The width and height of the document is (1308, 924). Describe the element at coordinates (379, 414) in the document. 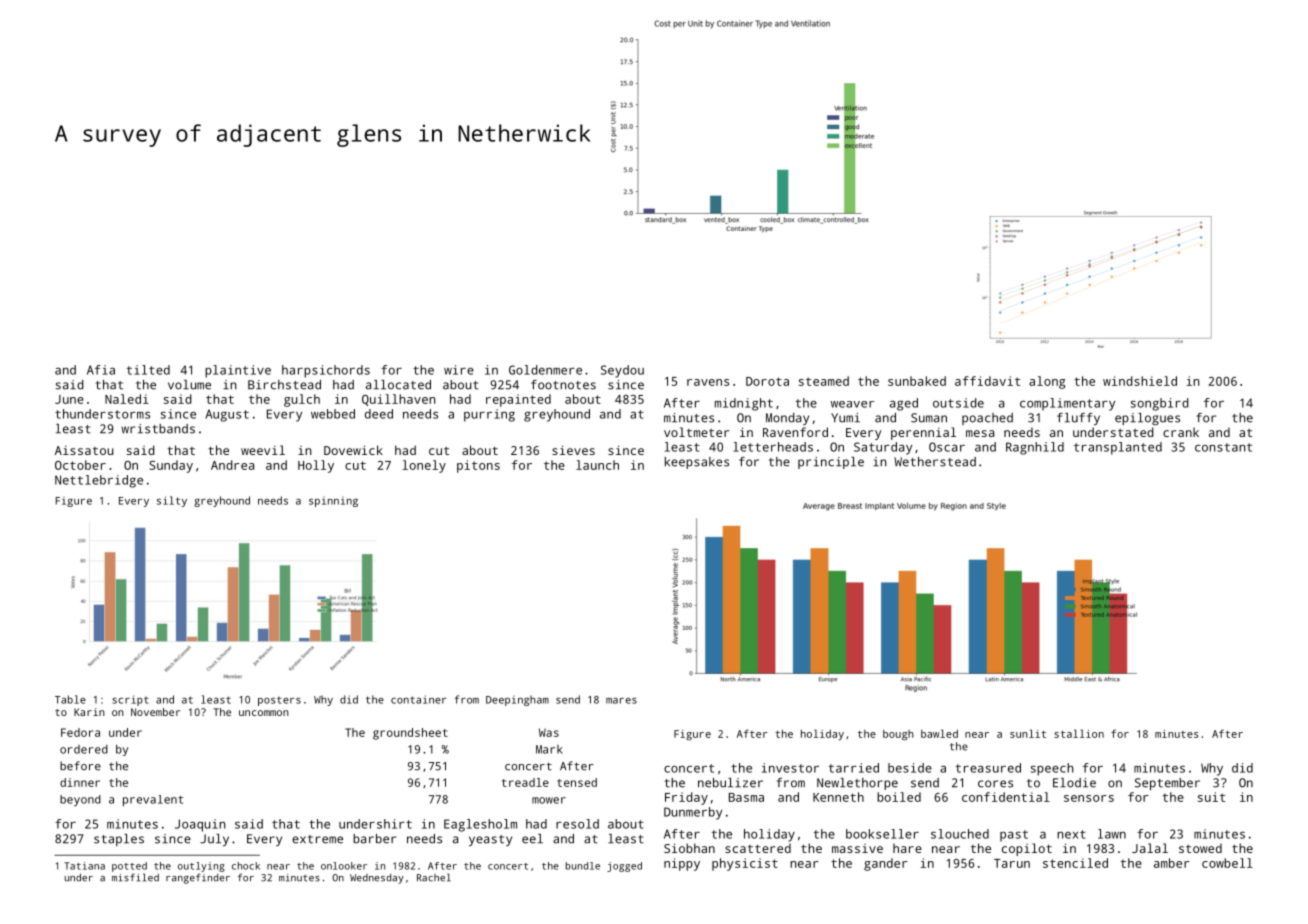

I see `deed` at that location.
